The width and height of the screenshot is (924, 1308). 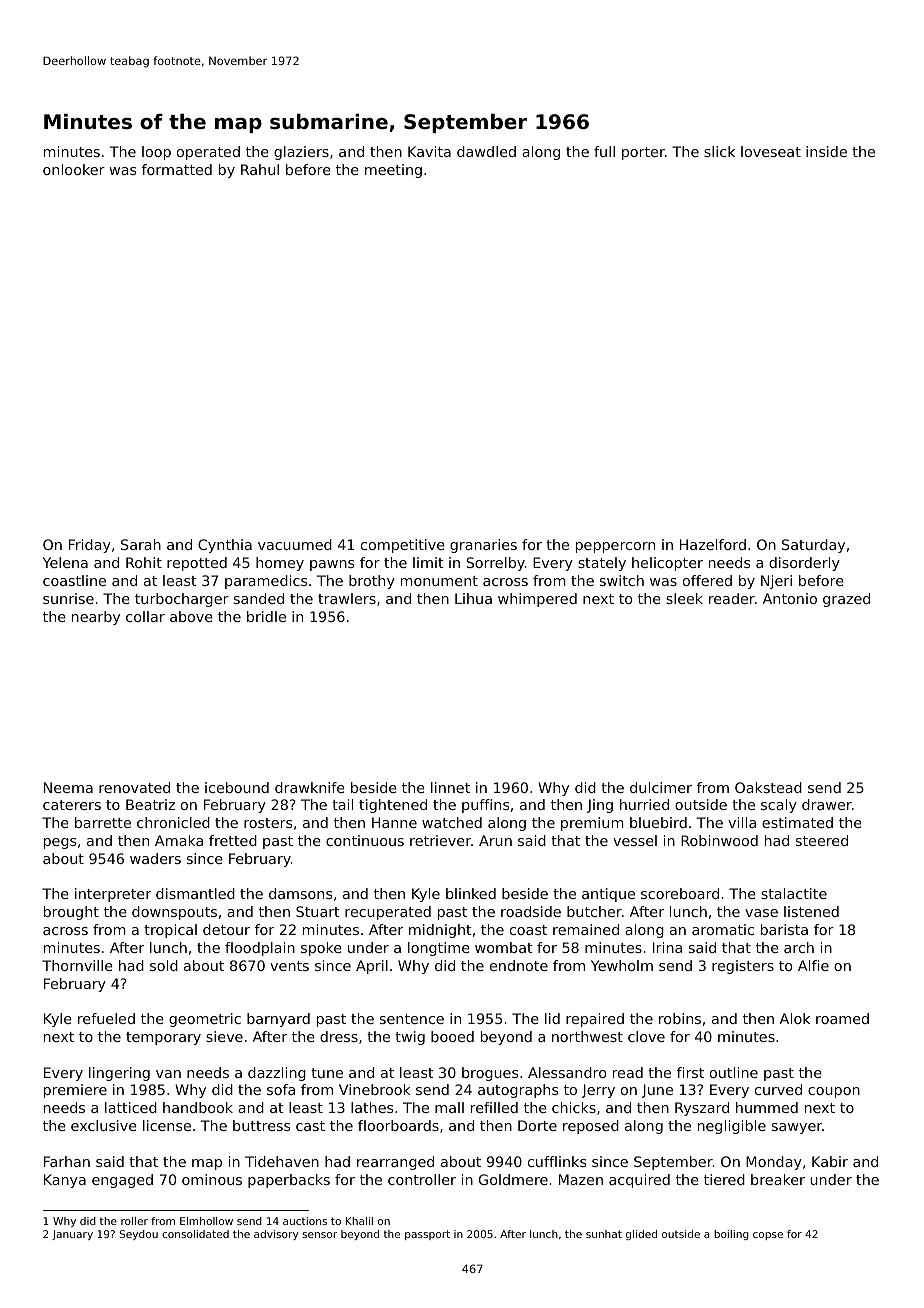 I want to click on full, so click(x=604, y=151).
